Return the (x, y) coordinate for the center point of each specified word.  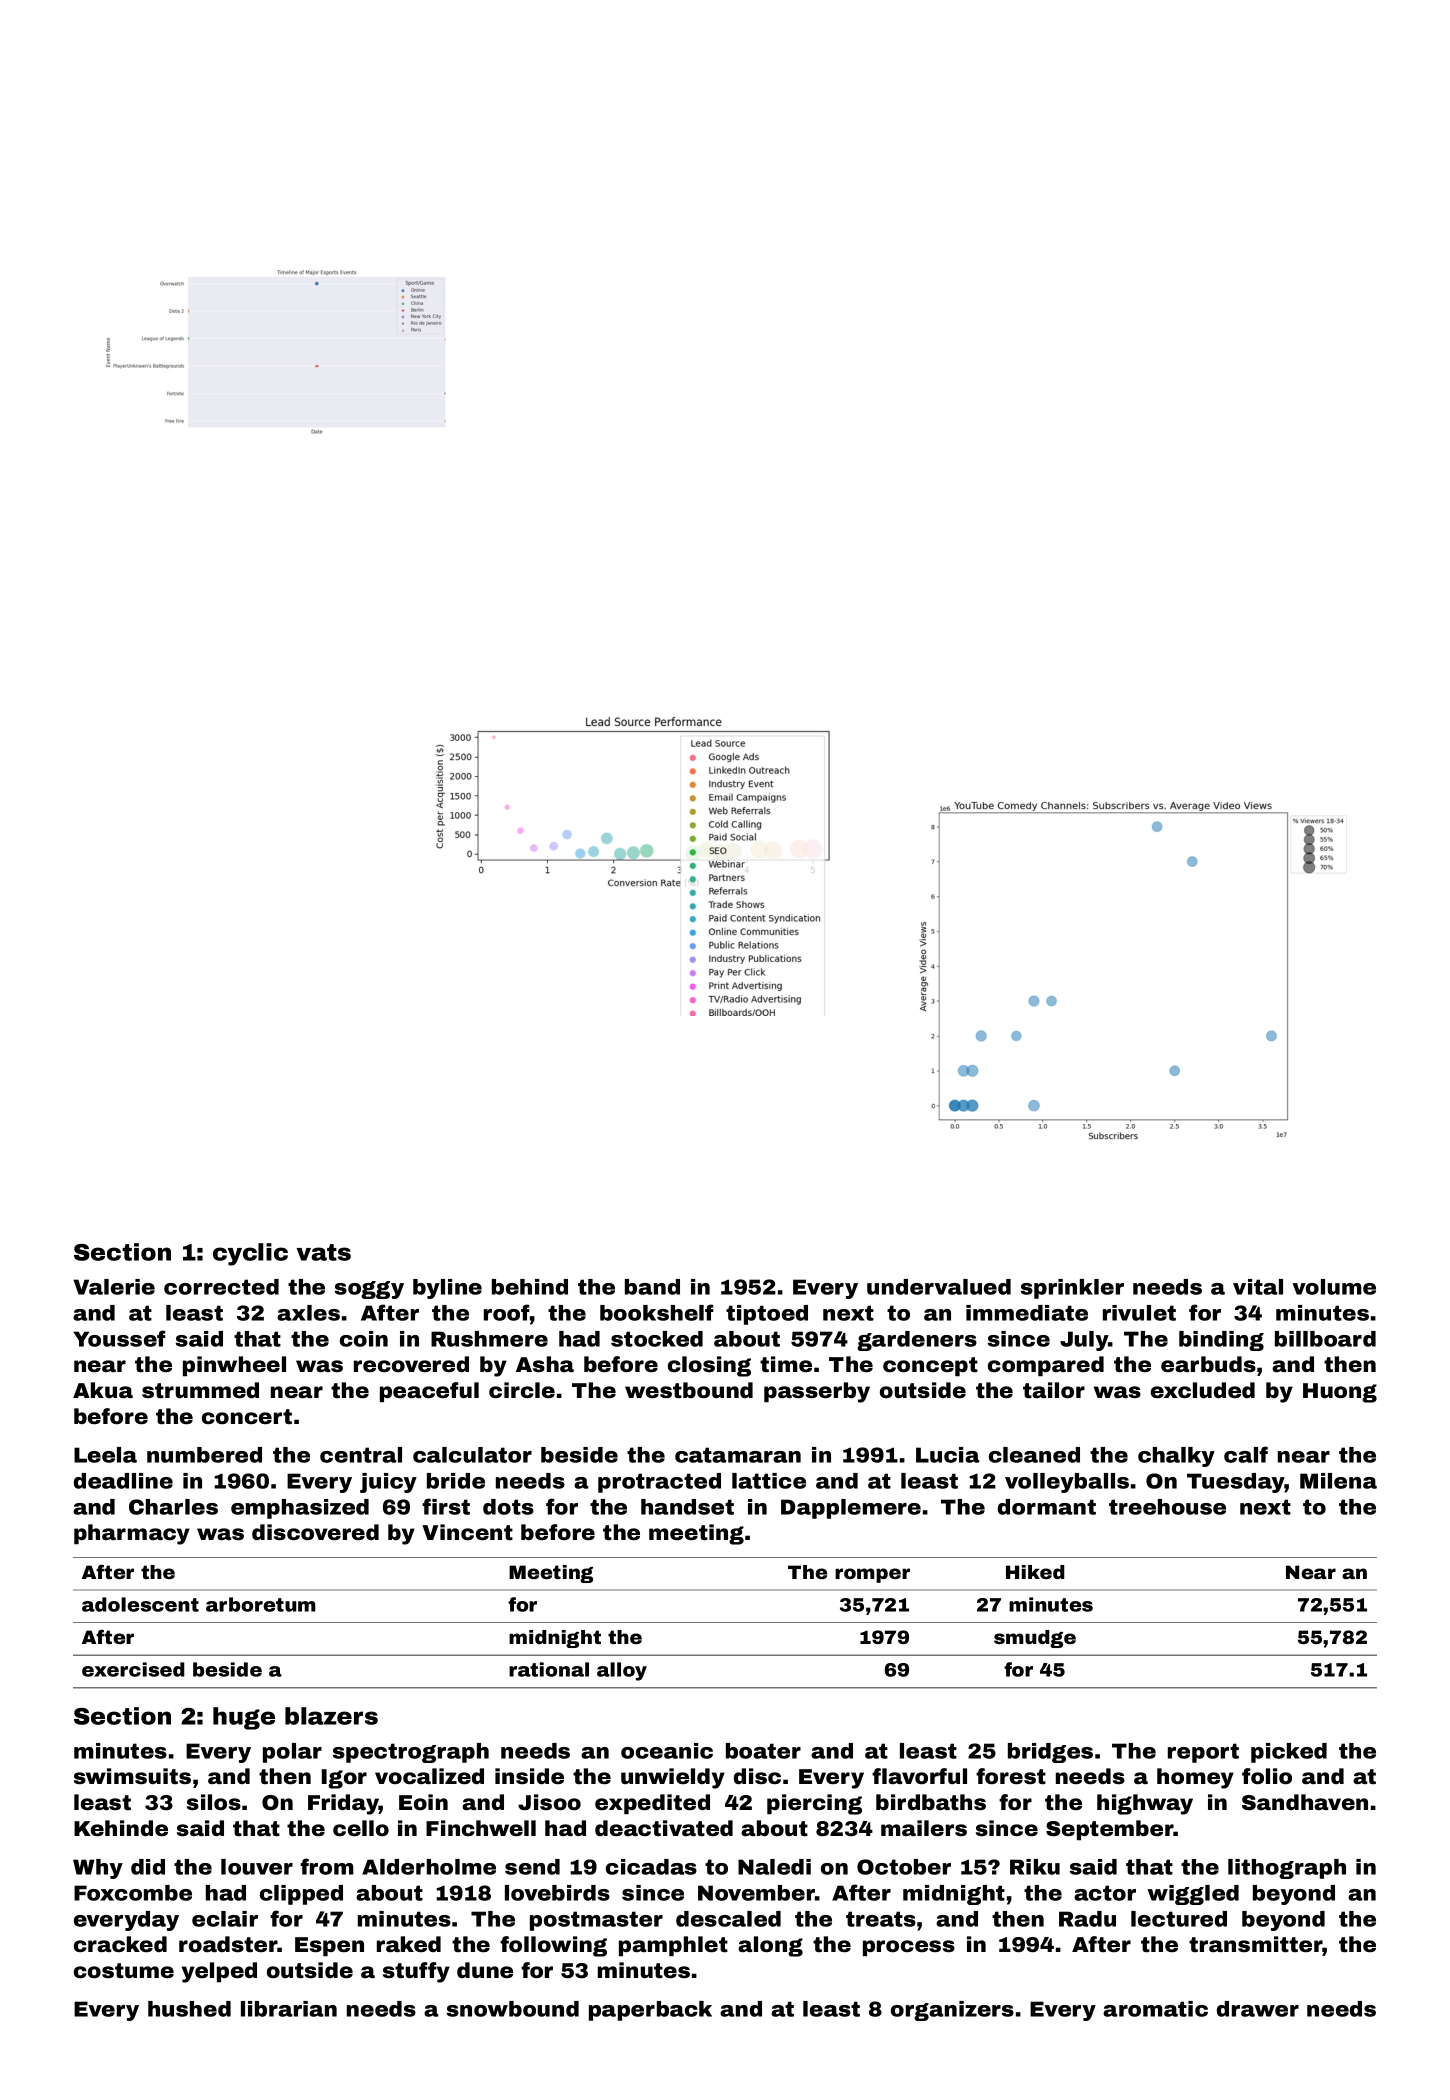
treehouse (1167, 1507)
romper (872, 1575)
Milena (1338, 1481)
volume (1334, 1287)
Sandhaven (1305, 1802)
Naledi (774, 1867)
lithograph (1287, 1869)
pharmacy (132, 1534)
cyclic (250, 1254)
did (148, 1867)
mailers (924, 1828)
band (652, 1287)
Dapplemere (851, 1509)
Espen (329, 1946)
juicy (388, 1483)
